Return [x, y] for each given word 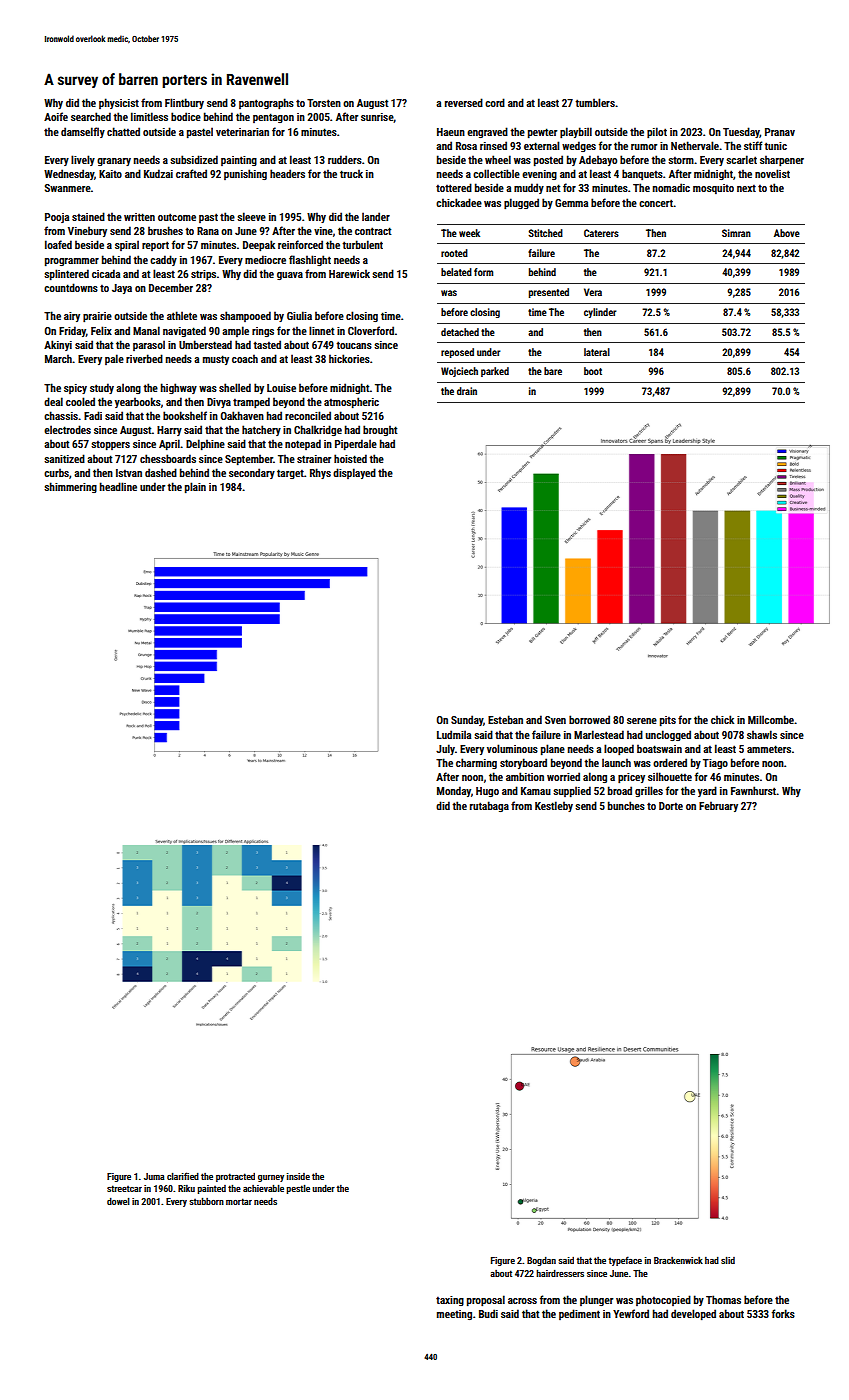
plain [195, 488]
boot [593, 371]
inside [298, 1176]
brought [380, 430]
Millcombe [771, 719]
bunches [626, 805]
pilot [657, 133]
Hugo [487, 792]
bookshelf [185, 415]
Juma [154, 1176]
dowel [118, 1201]
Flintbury [184, 103]
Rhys [320, 473]
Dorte [671, 806]
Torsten [324, 103]
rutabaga [489, 806]
